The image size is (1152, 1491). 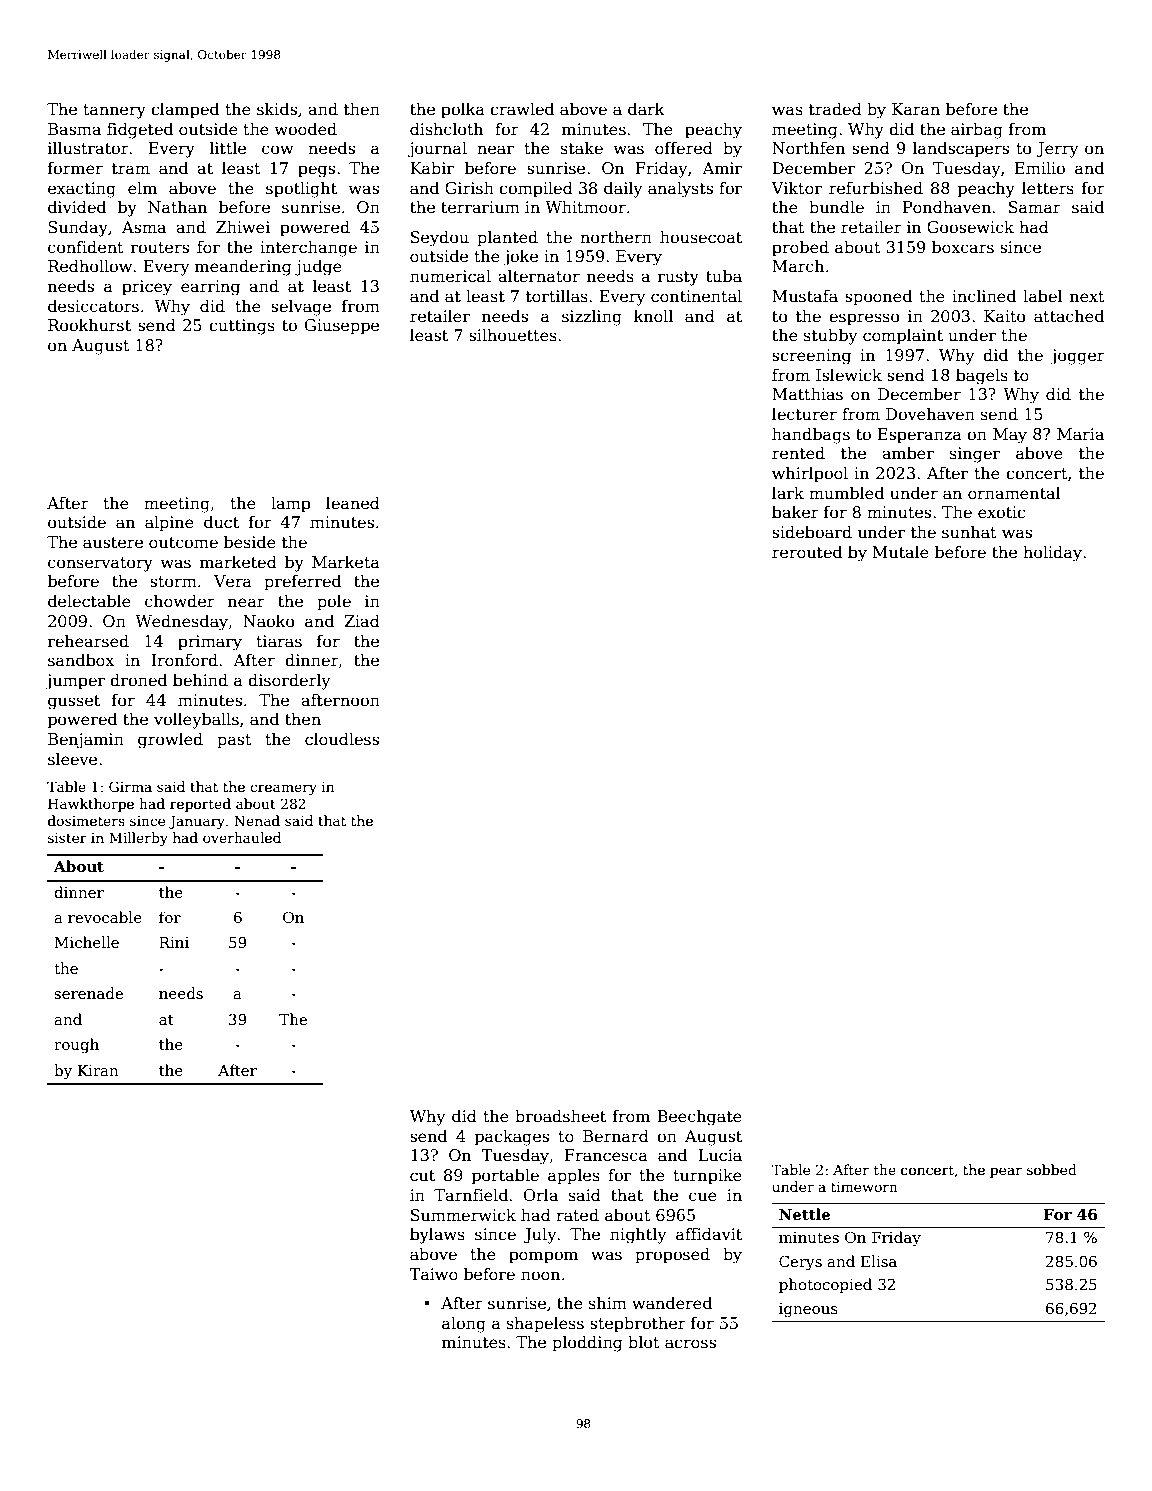 I want to click on igneous, so click(x=808, y=1310).
